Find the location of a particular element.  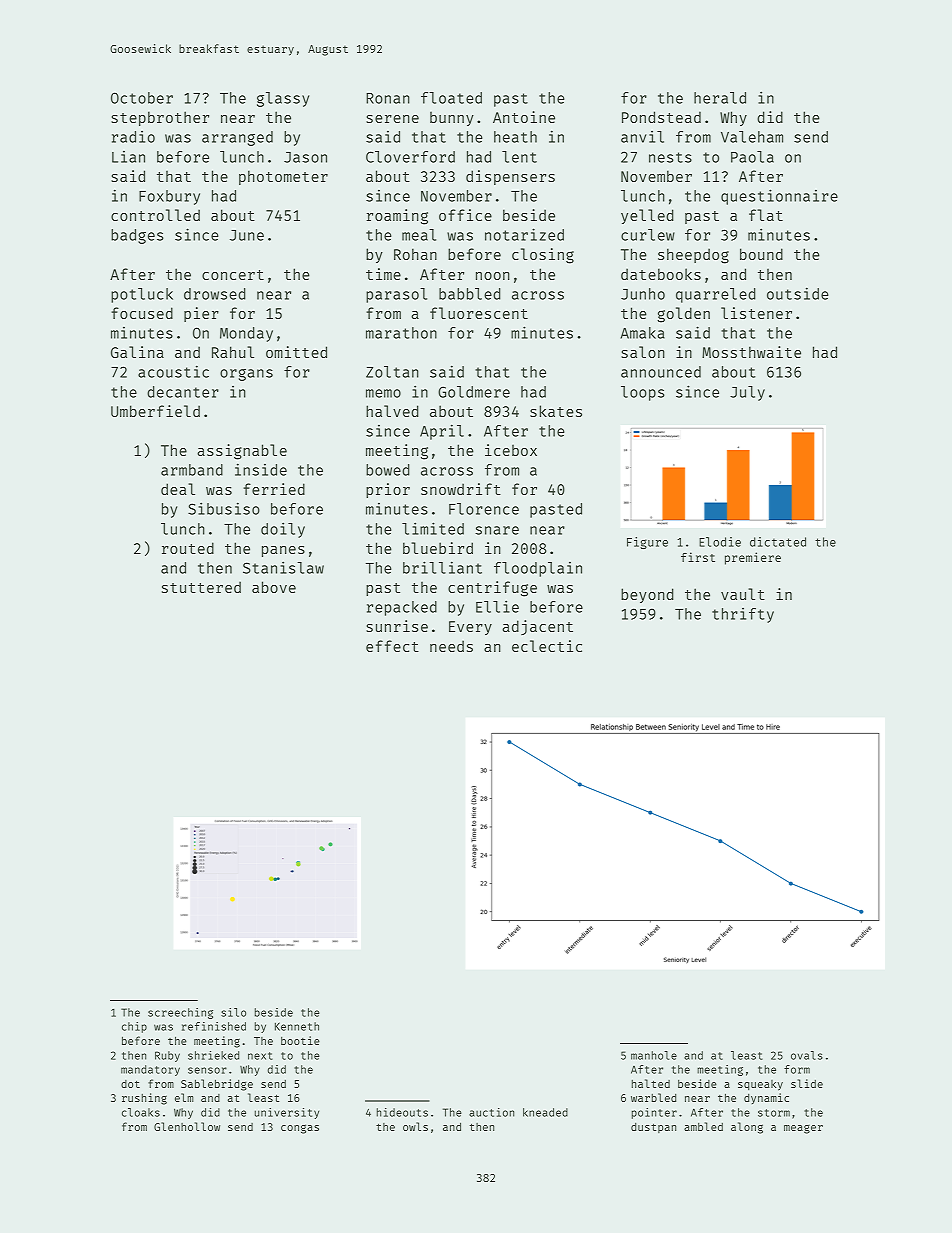

Paola is located at coordinates (752, 157).
